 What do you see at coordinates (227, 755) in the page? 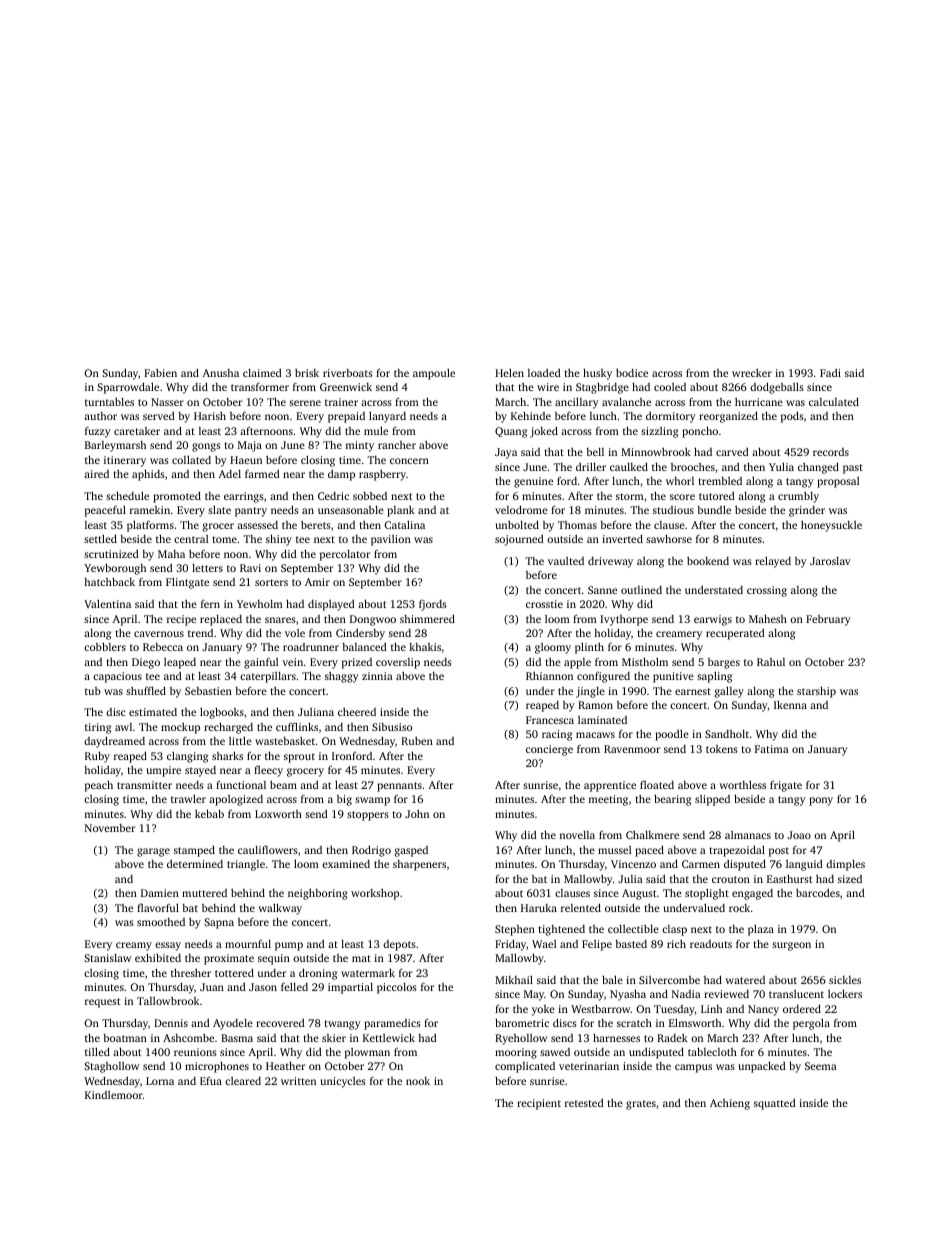
I see `sharks` at bounding box center [227, 755].
